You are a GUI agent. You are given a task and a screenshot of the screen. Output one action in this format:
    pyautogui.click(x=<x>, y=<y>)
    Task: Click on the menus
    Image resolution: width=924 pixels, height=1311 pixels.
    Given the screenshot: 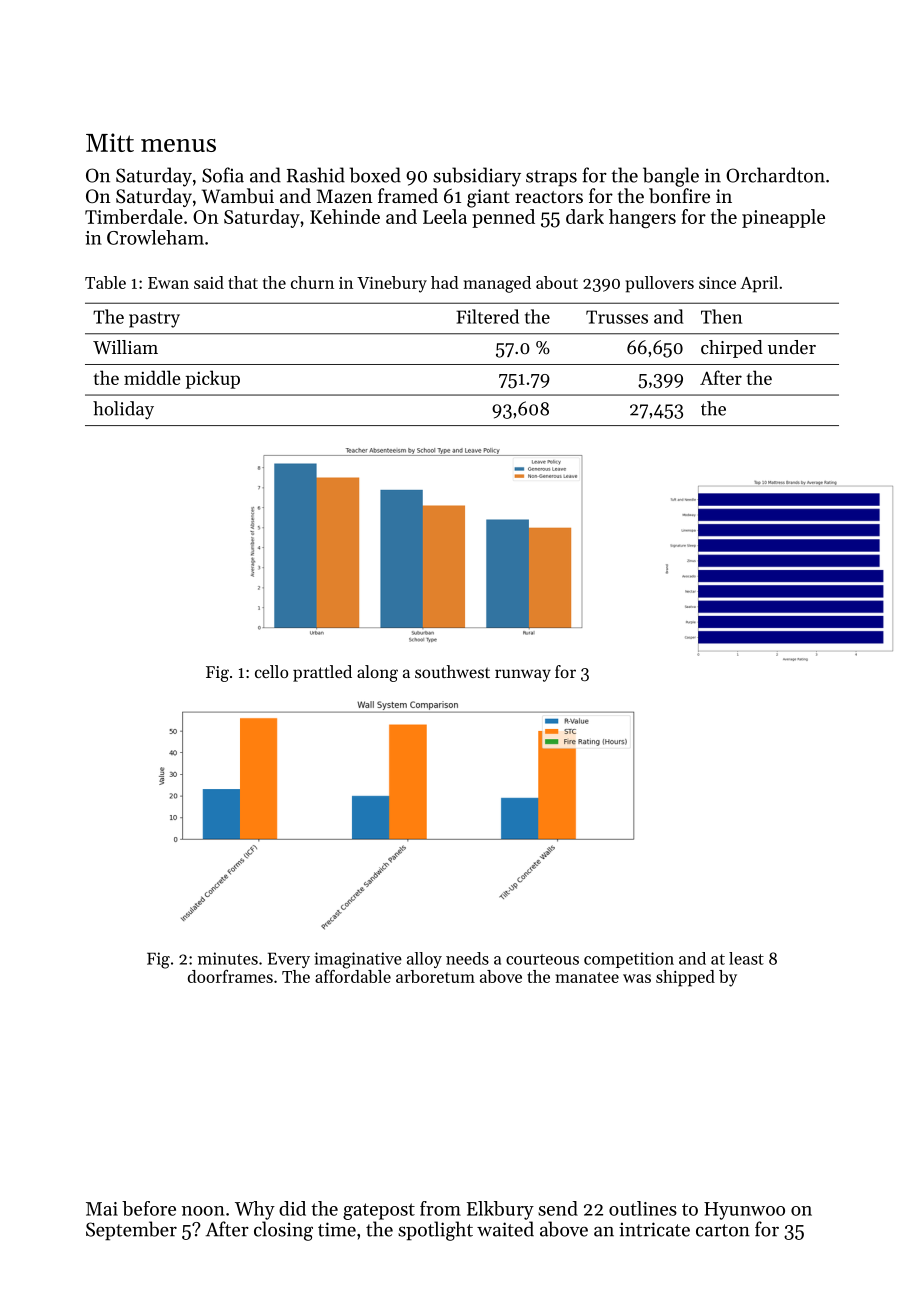 What is the action you would take?
    pyautogui.click(x=178, y=145)
